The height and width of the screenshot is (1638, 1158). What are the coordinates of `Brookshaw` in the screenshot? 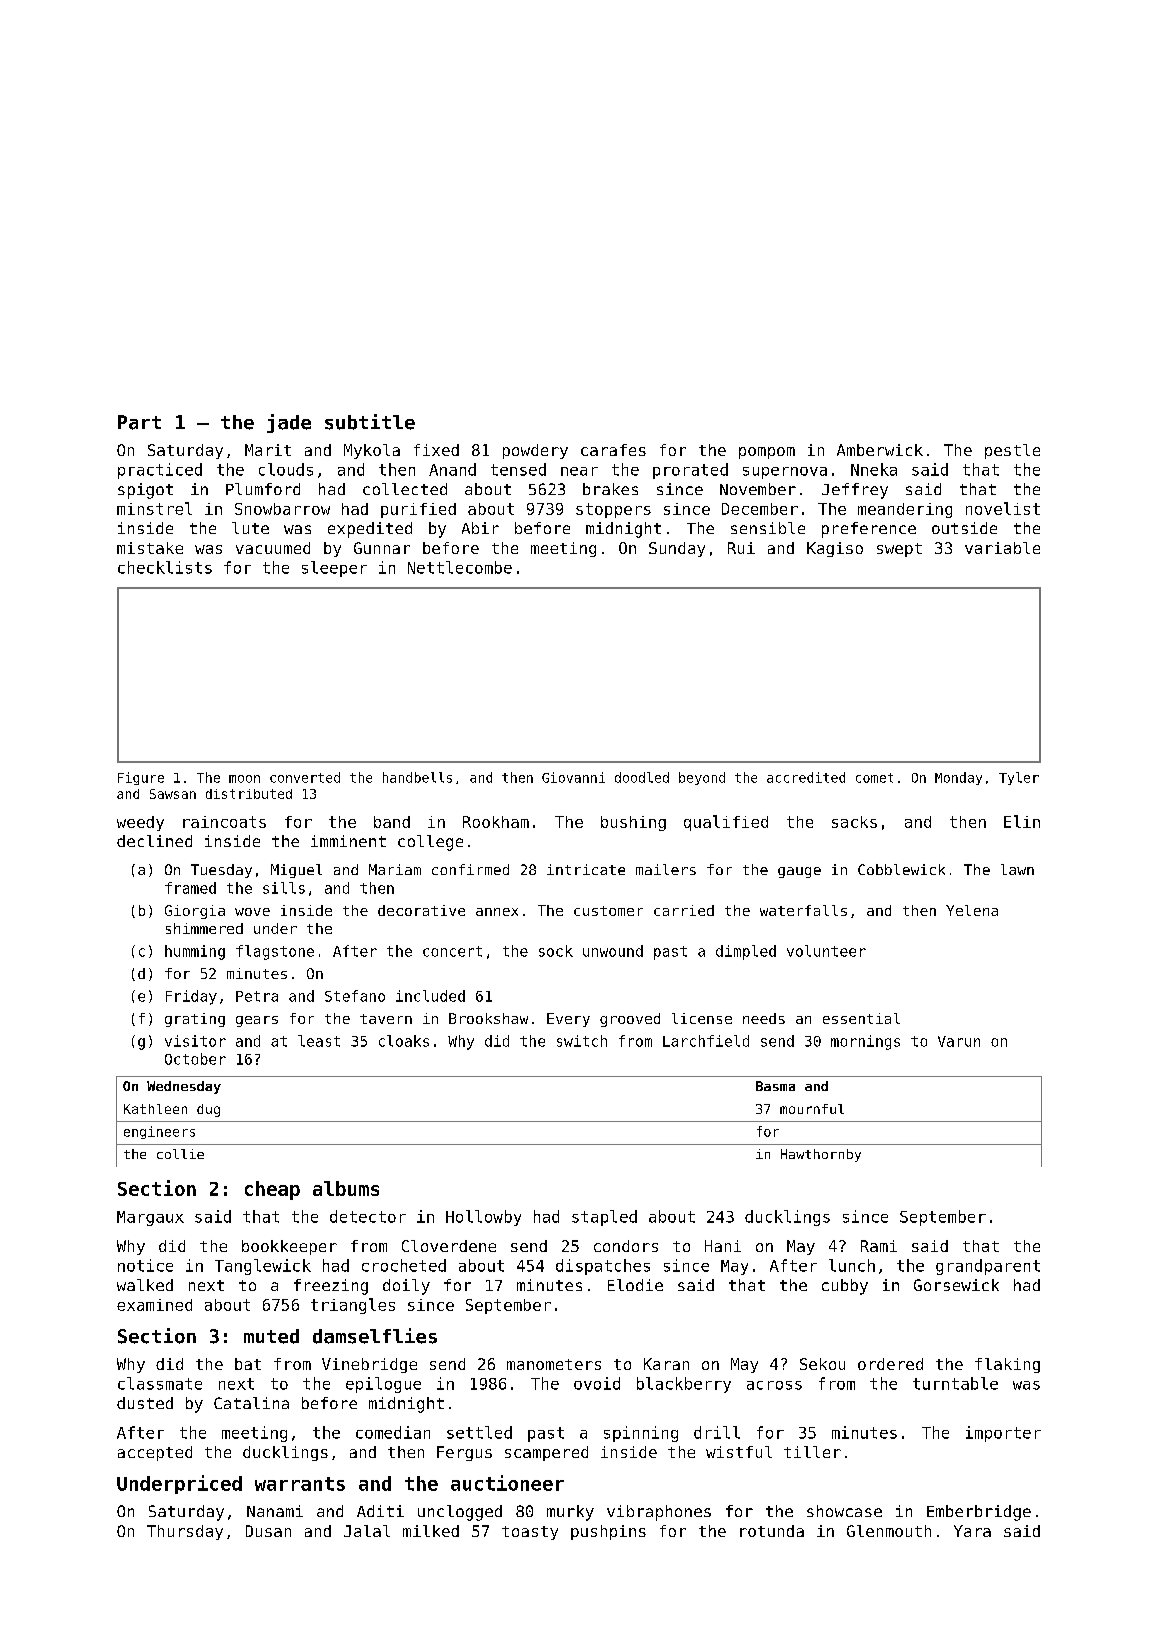 It's located at (488, 1018).
